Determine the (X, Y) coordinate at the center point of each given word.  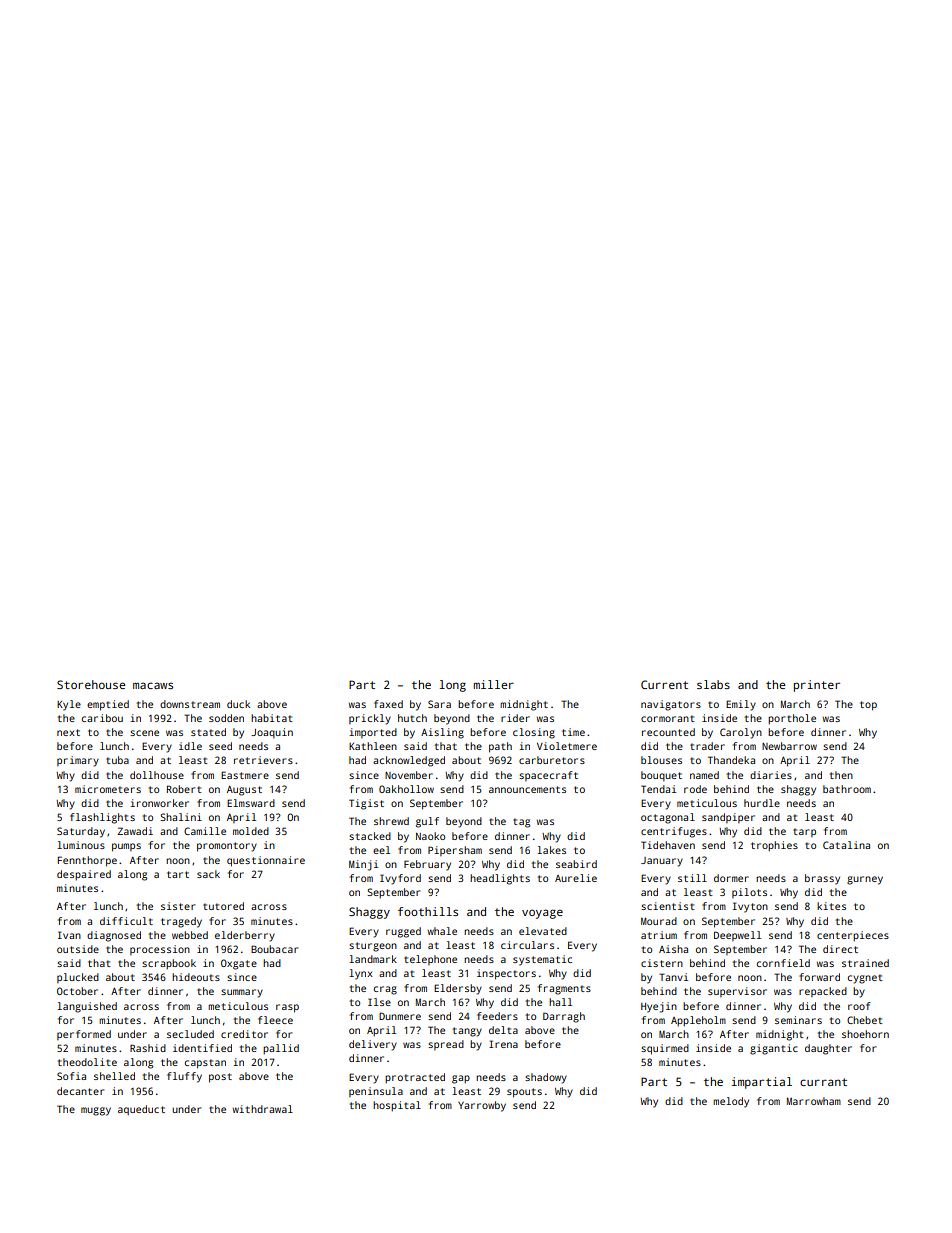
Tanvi (673, 977)
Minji (363, 865)
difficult (126, 921)
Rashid (148, 1048)
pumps (126, 847)
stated (208, 732)
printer (817, 686)
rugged (403, 932)
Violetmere (567, 746)
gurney (865, 880)
